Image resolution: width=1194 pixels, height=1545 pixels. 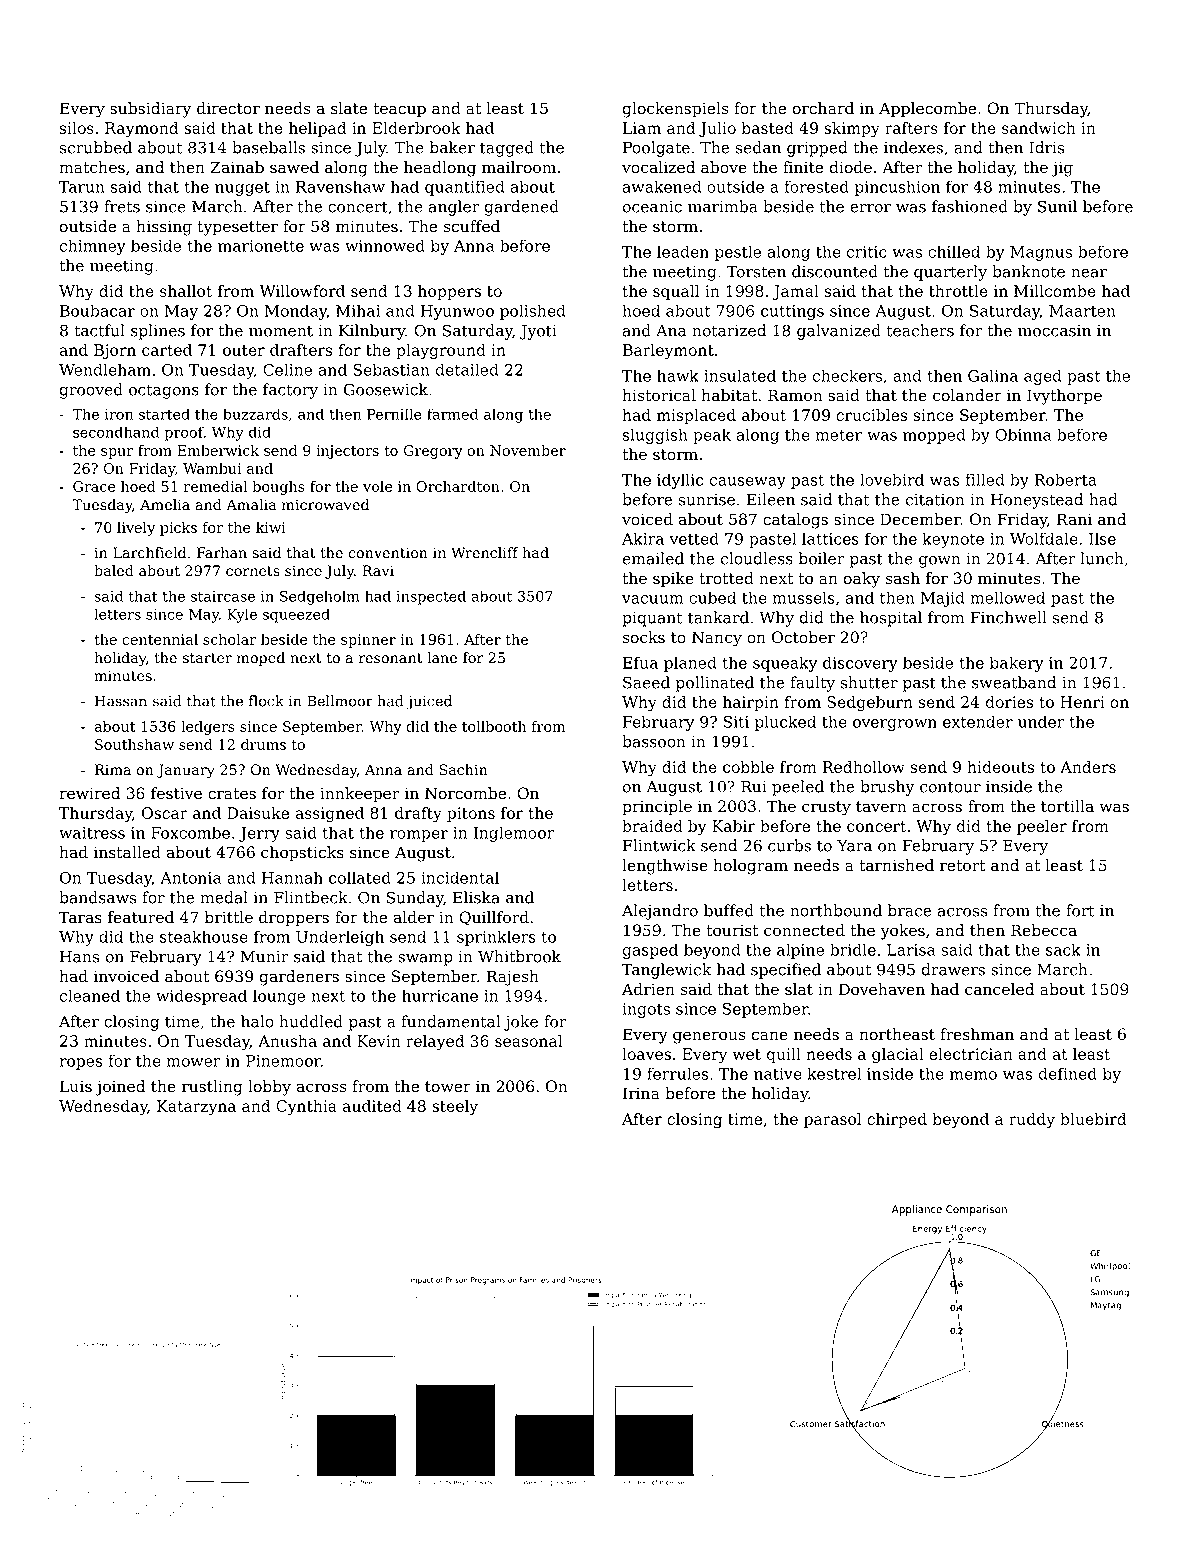 What do you see at coordinates (832, 1120) in the screenshot?
I see `parasol` at bounding box center [832, 1120].
